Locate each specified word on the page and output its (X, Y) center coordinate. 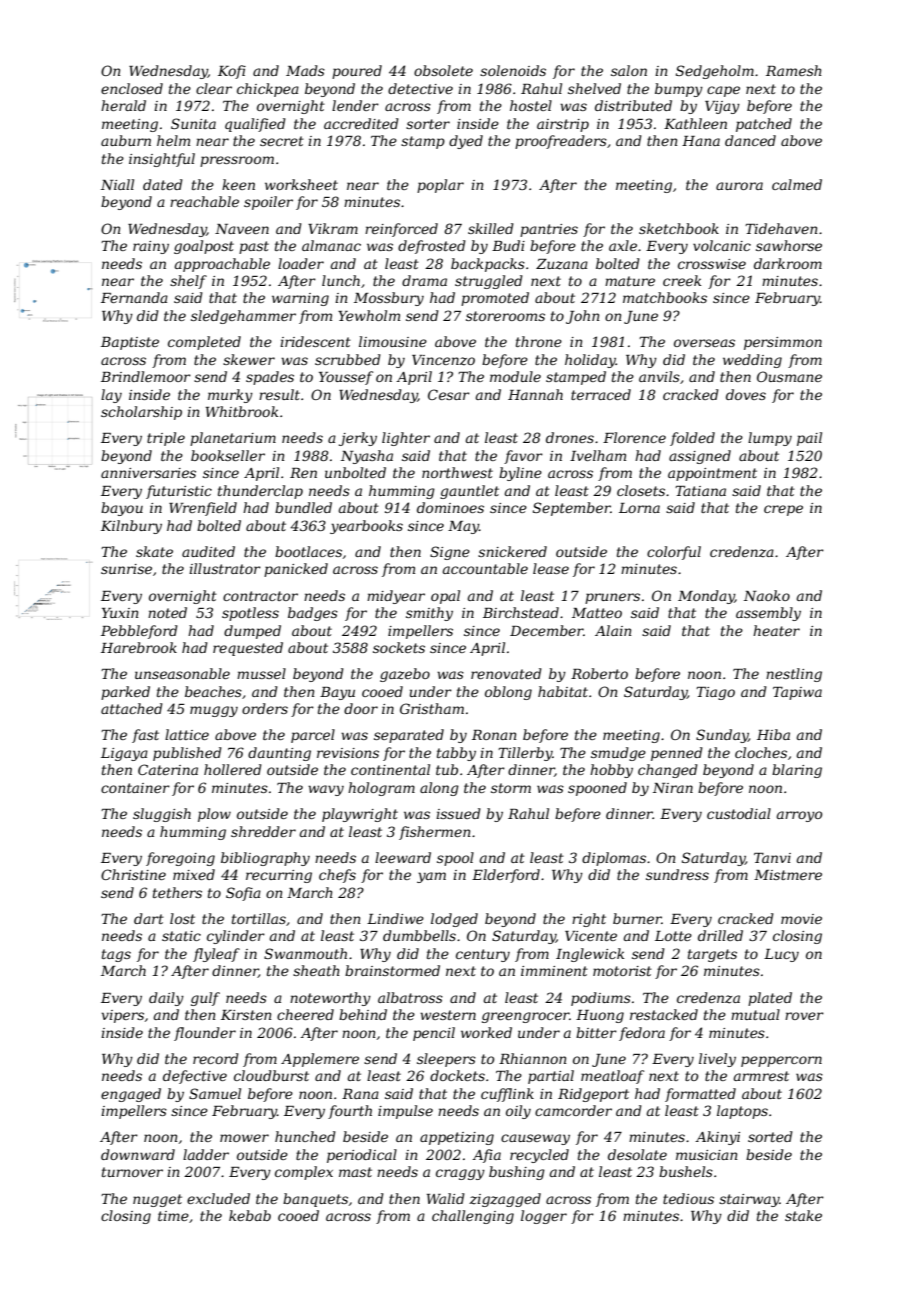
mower (244, 1138)
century (483, 955)
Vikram (333, 228)
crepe (783, 510)
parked (125, 693)
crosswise (712, 264)
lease (551, 568)
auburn (126, 140)
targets (712, 955)
